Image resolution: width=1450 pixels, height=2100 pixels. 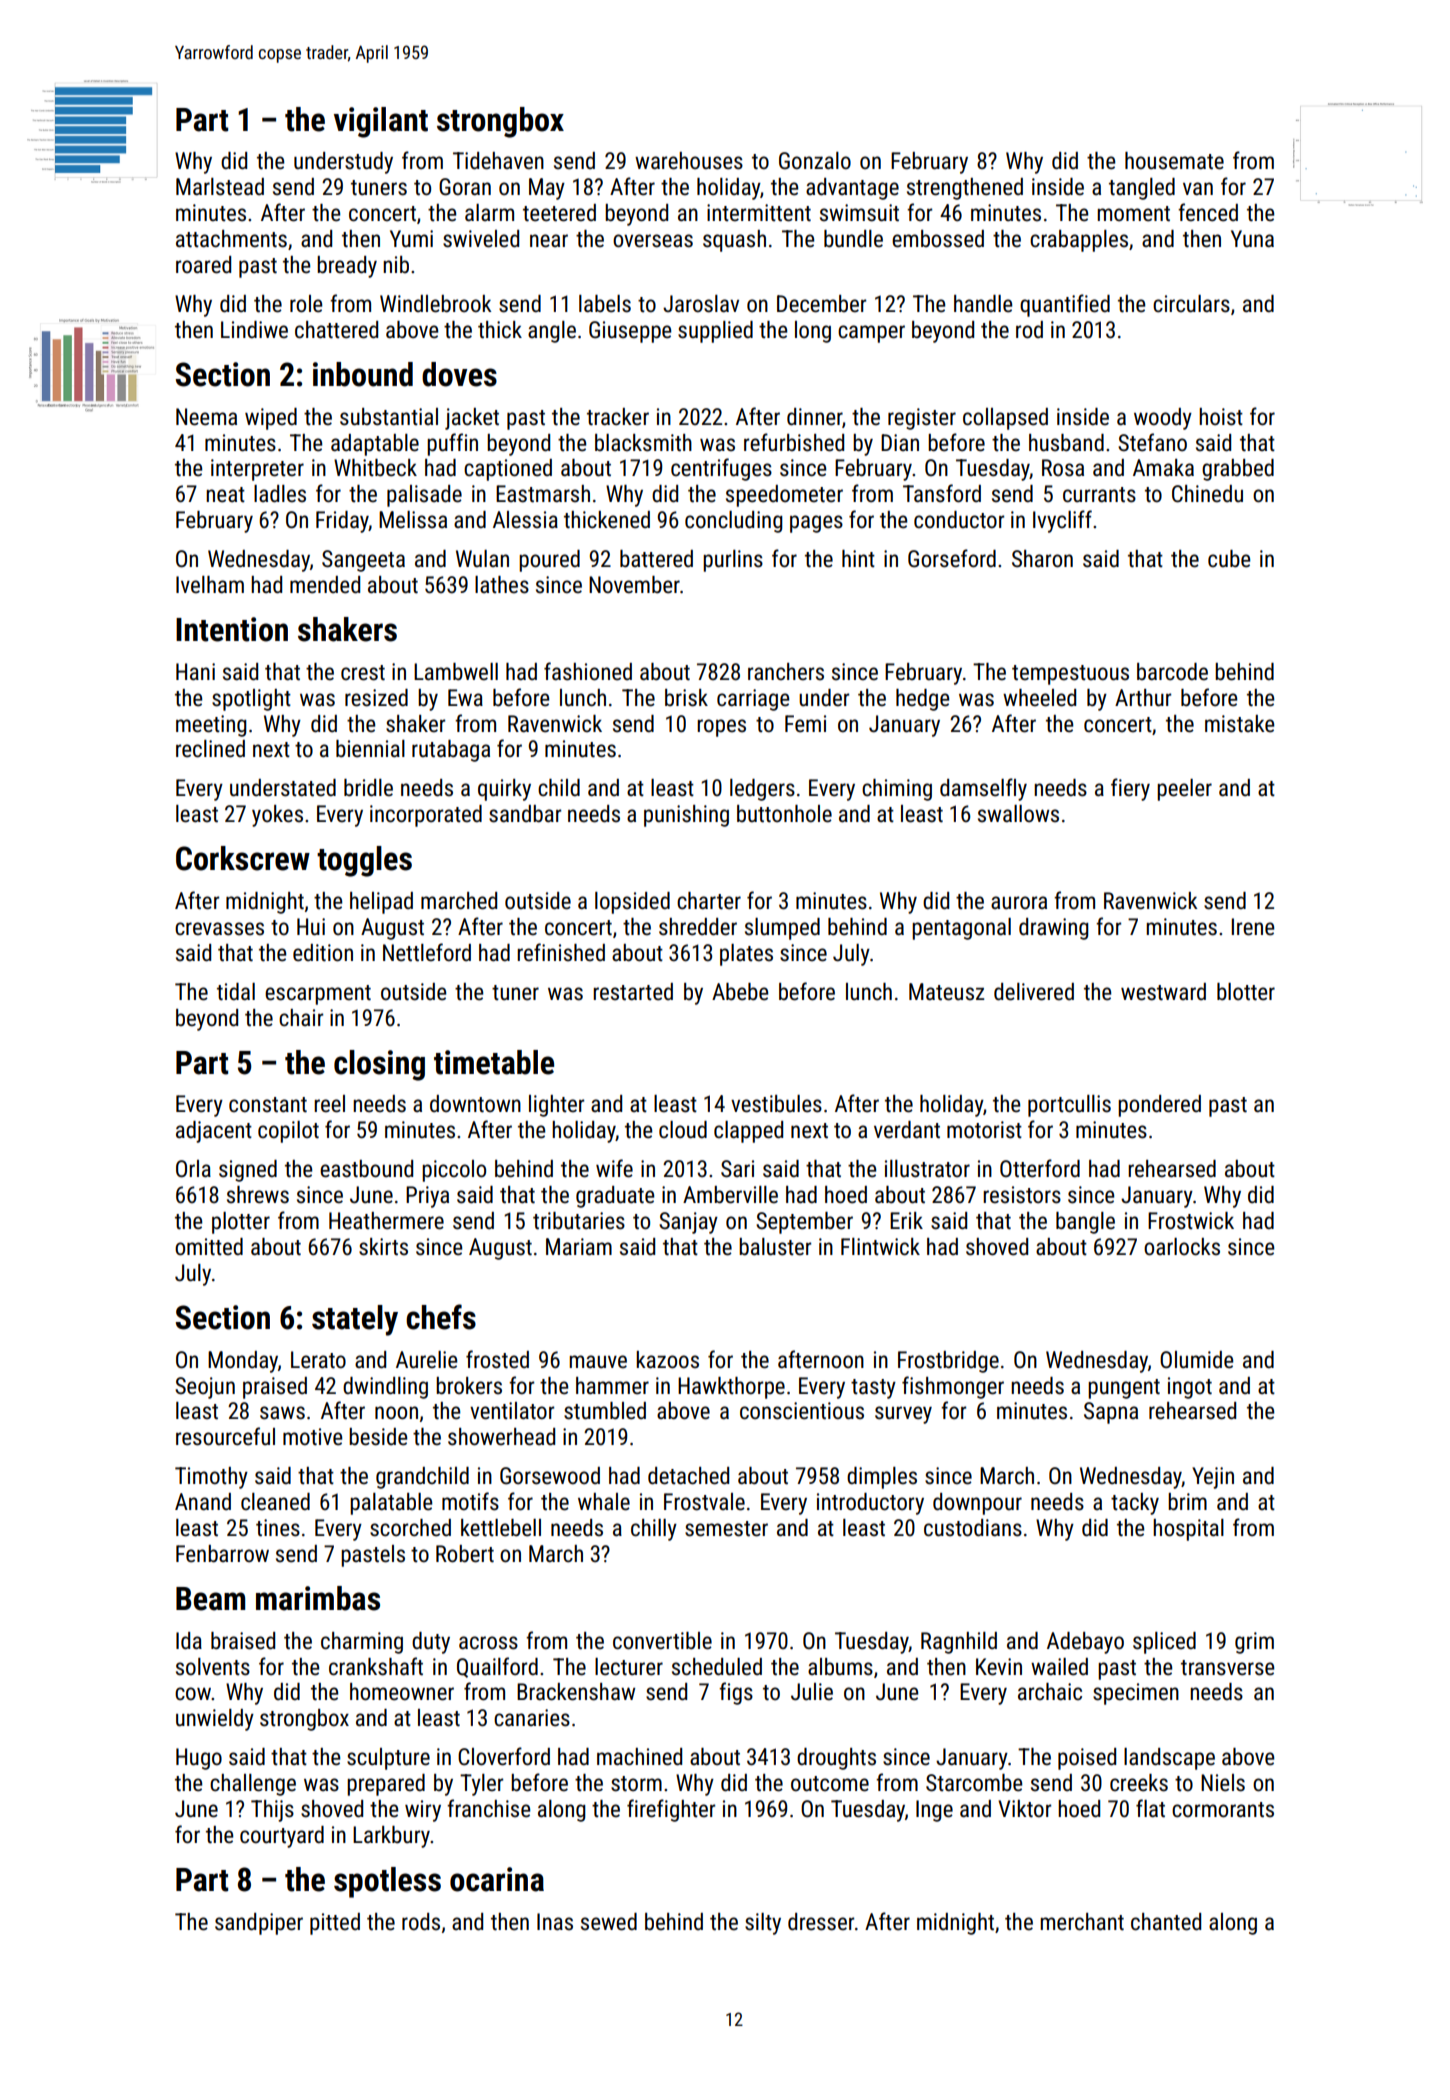 What do you see at coordinates (370, 749) in the screenshot?
I see `biennial` at bounding box center [370, 749].
